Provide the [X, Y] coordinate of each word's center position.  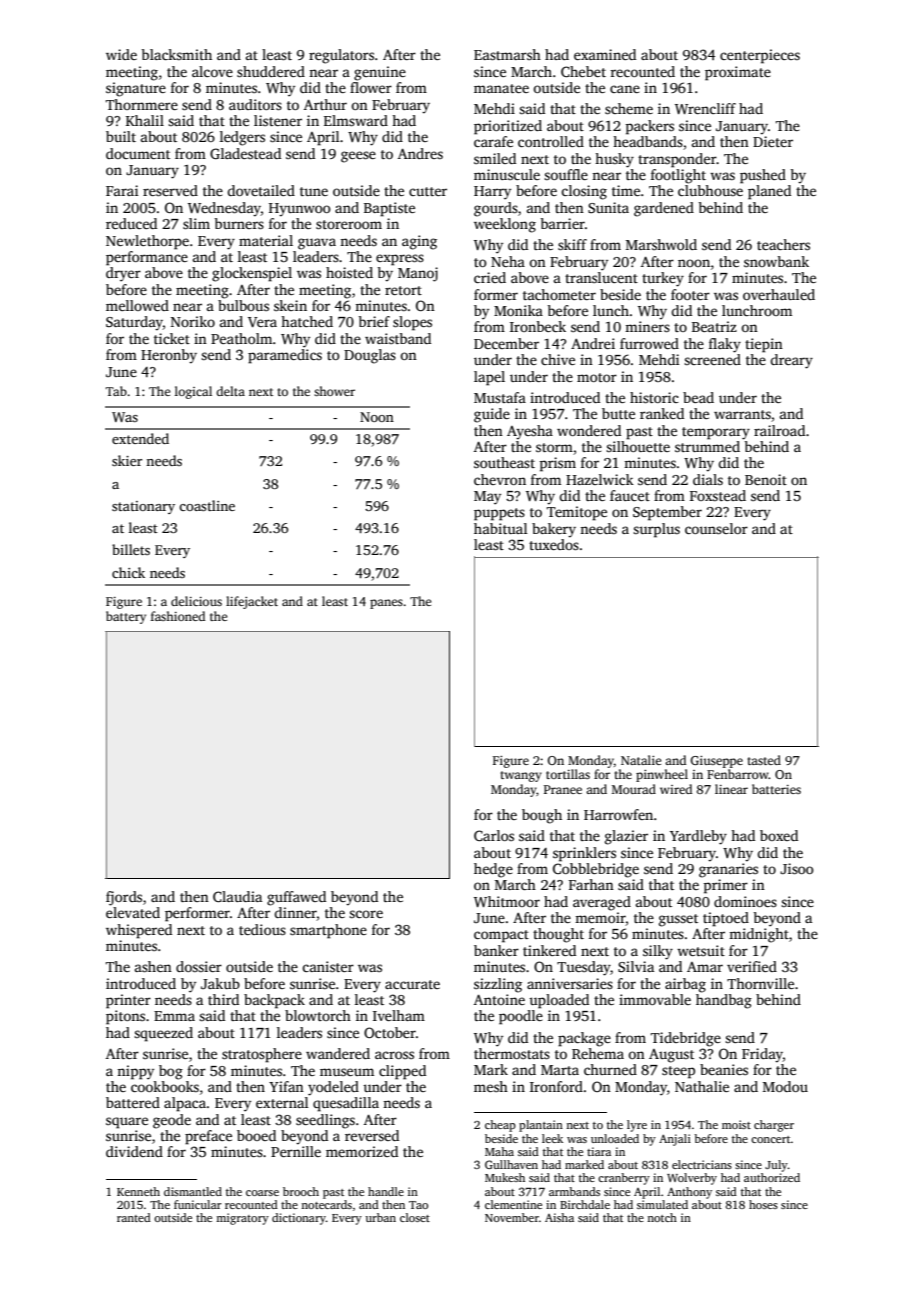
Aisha [559, 1217]
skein [290, 305]
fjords [124, 898]
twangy [521, 776]
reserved [170, 190]
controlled [551, 141]
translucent [601, 277]
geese [358, 157]
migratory [242, 1219]
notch [662, 1217]
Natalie [641, 760]
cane [625, 89]
